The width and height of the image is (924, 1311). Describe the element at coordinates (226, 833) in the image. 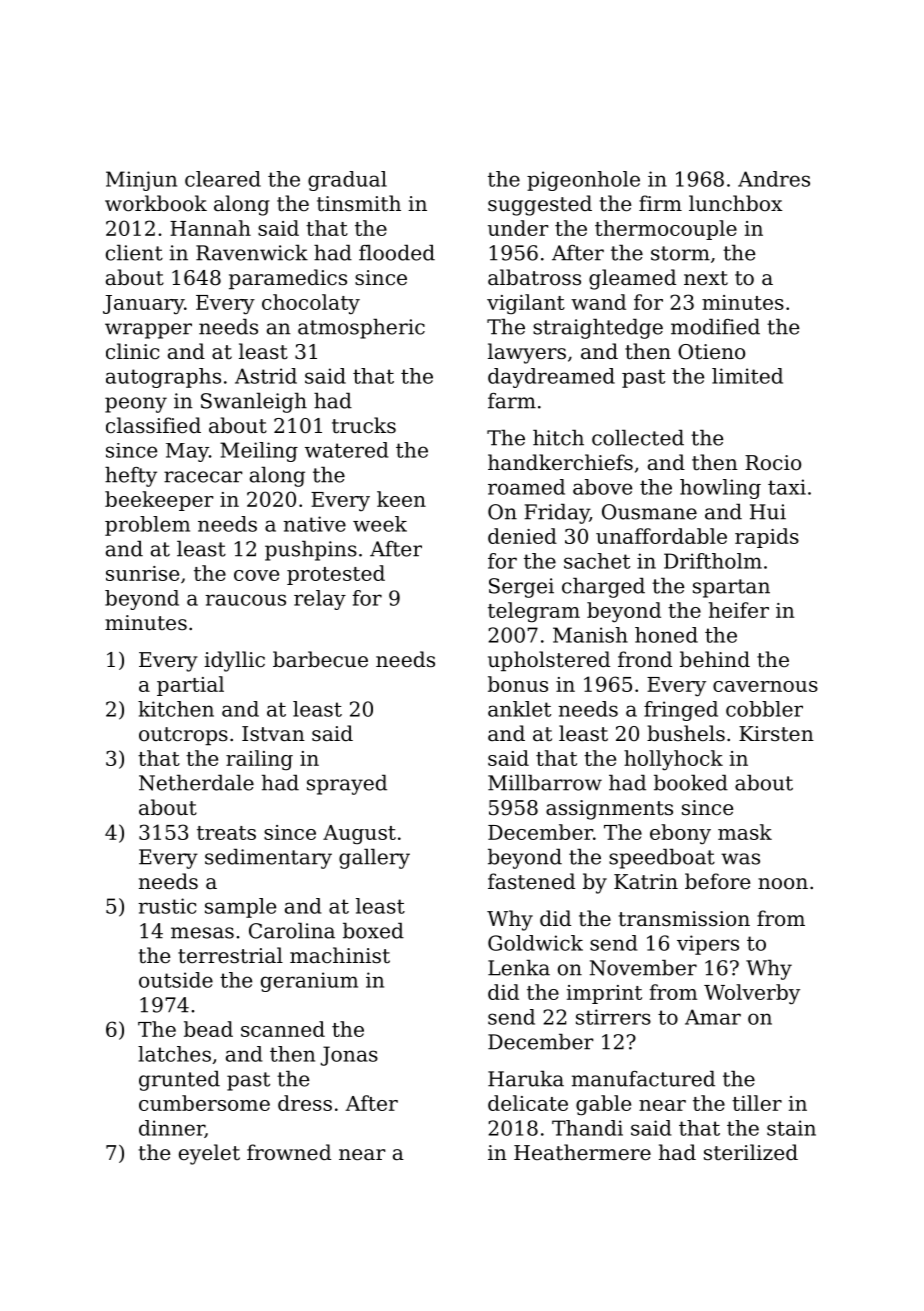

I see `treats` at that location.
